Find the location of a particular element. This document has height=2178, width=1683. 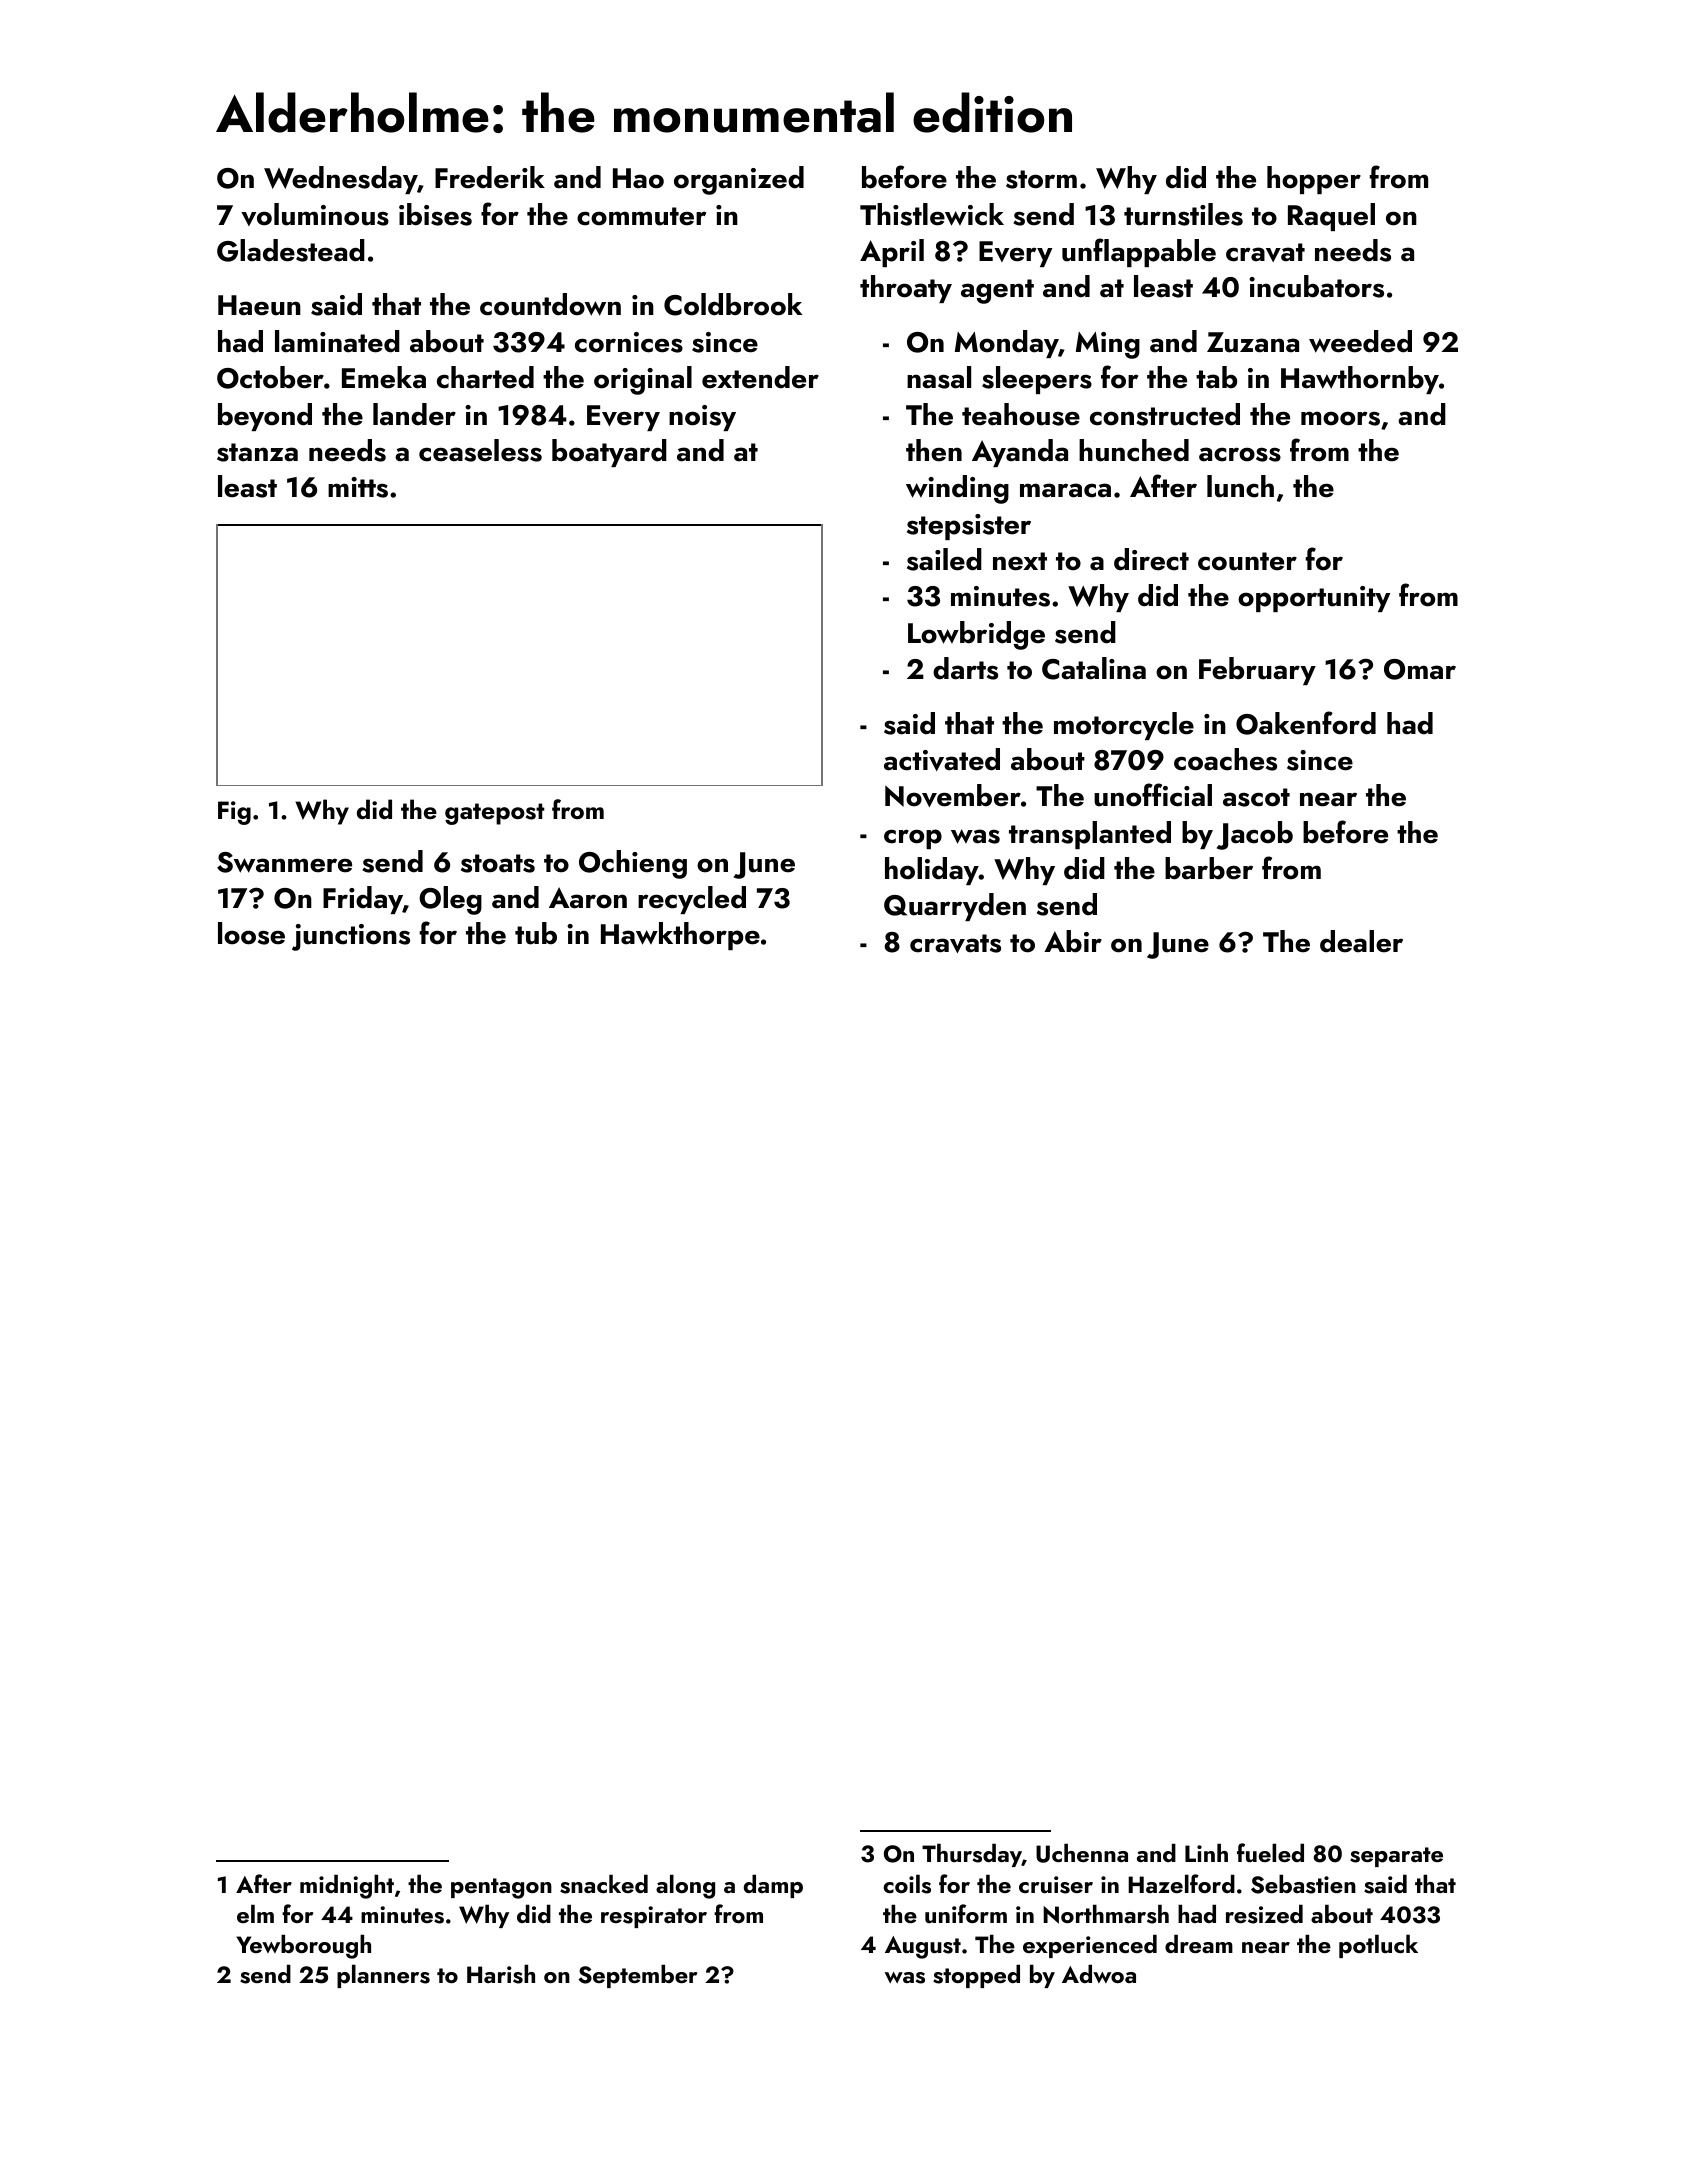

counter is located at coordinates (1247, 561).
